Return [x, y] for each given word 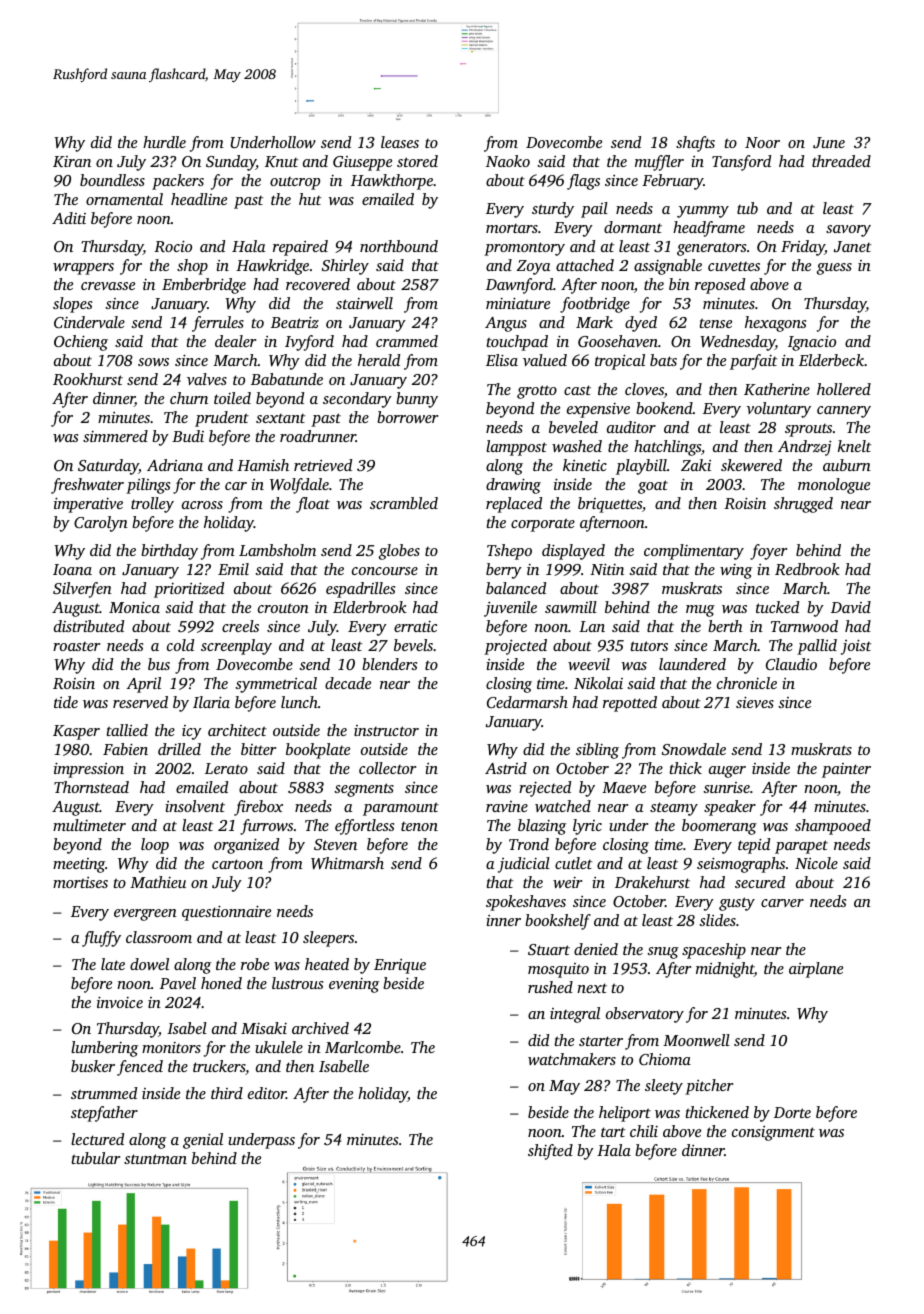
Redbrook [807, 569]
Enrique [400, 966]
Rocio [173, 246]
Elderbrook [370, 607]
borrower [407, 417]
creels [240, 626]
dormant [633, 227]
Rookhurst [88, 379]
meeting [79, 865]
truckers [219, 1067]
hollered [844, 389]
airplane [816, 970]
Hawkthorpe [392, 182]
